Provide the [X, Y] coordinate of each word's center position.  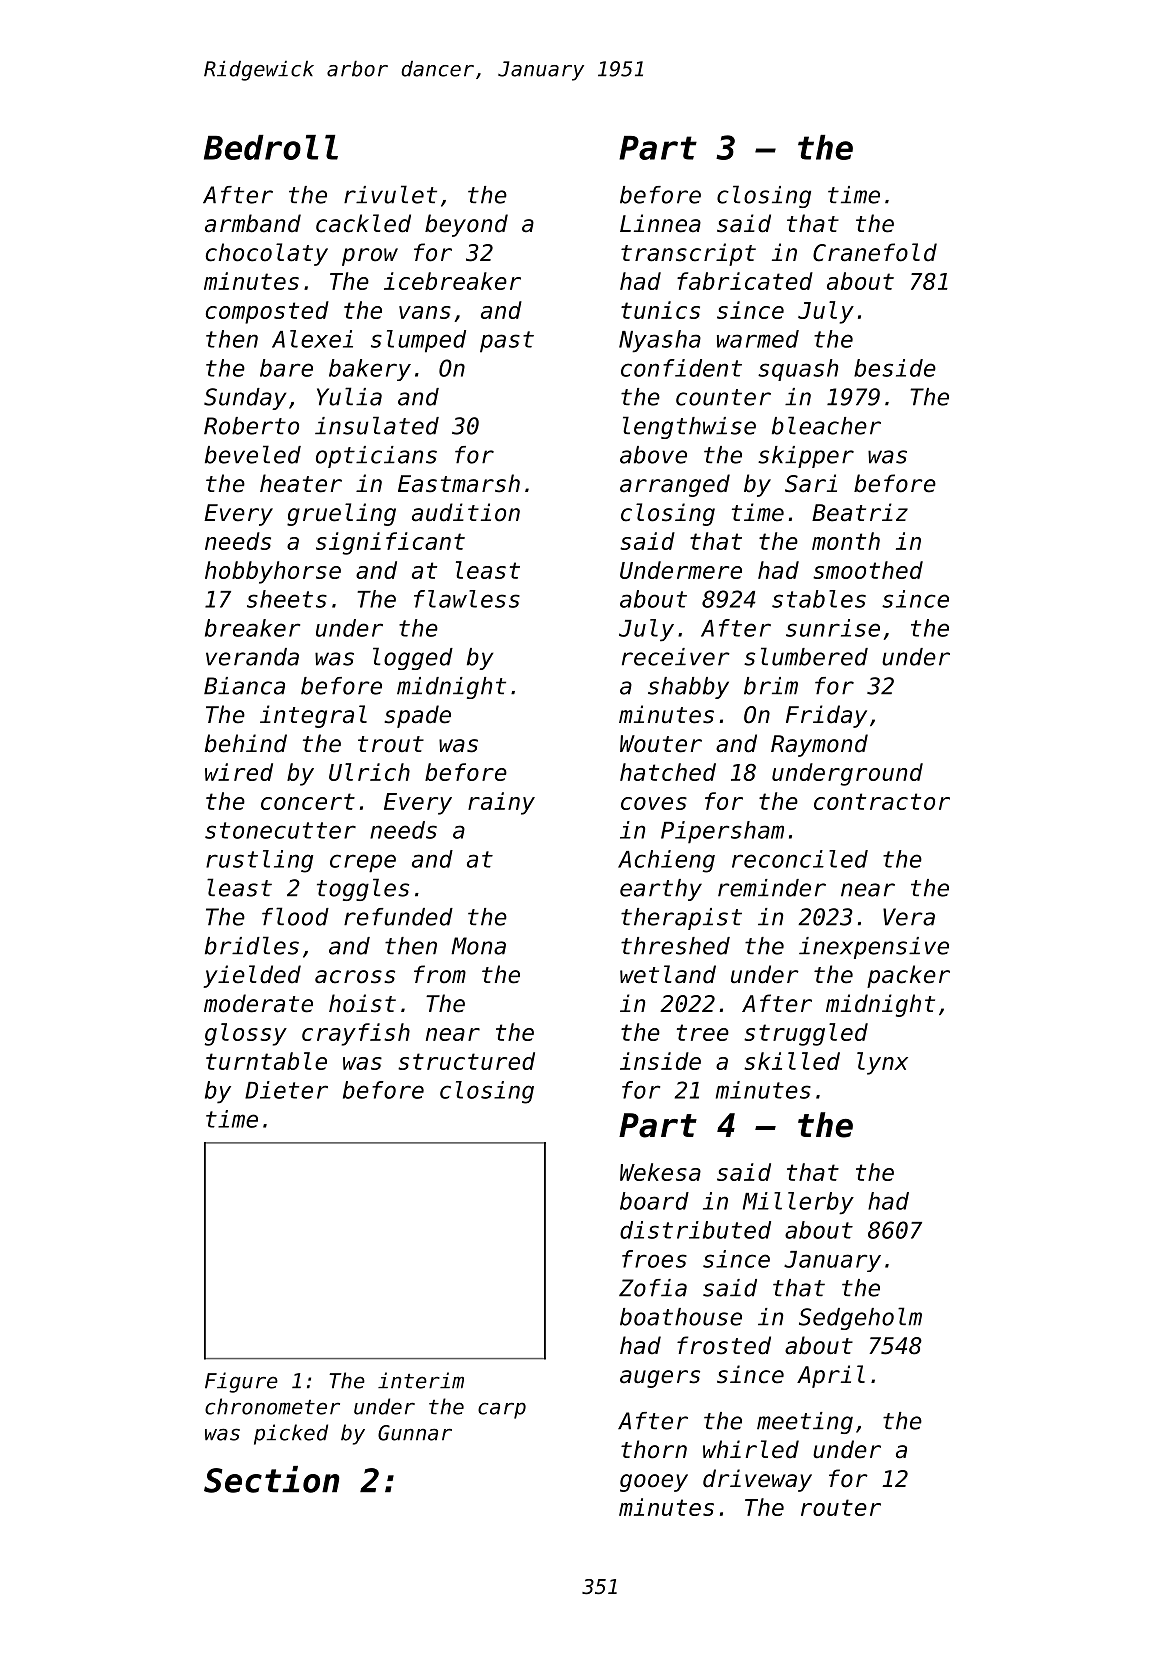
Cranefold [875, 252]
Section [272, 1479]
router [841, 1507]
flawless [467, 599]
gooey [654, 1483]
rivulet [390, 194]
